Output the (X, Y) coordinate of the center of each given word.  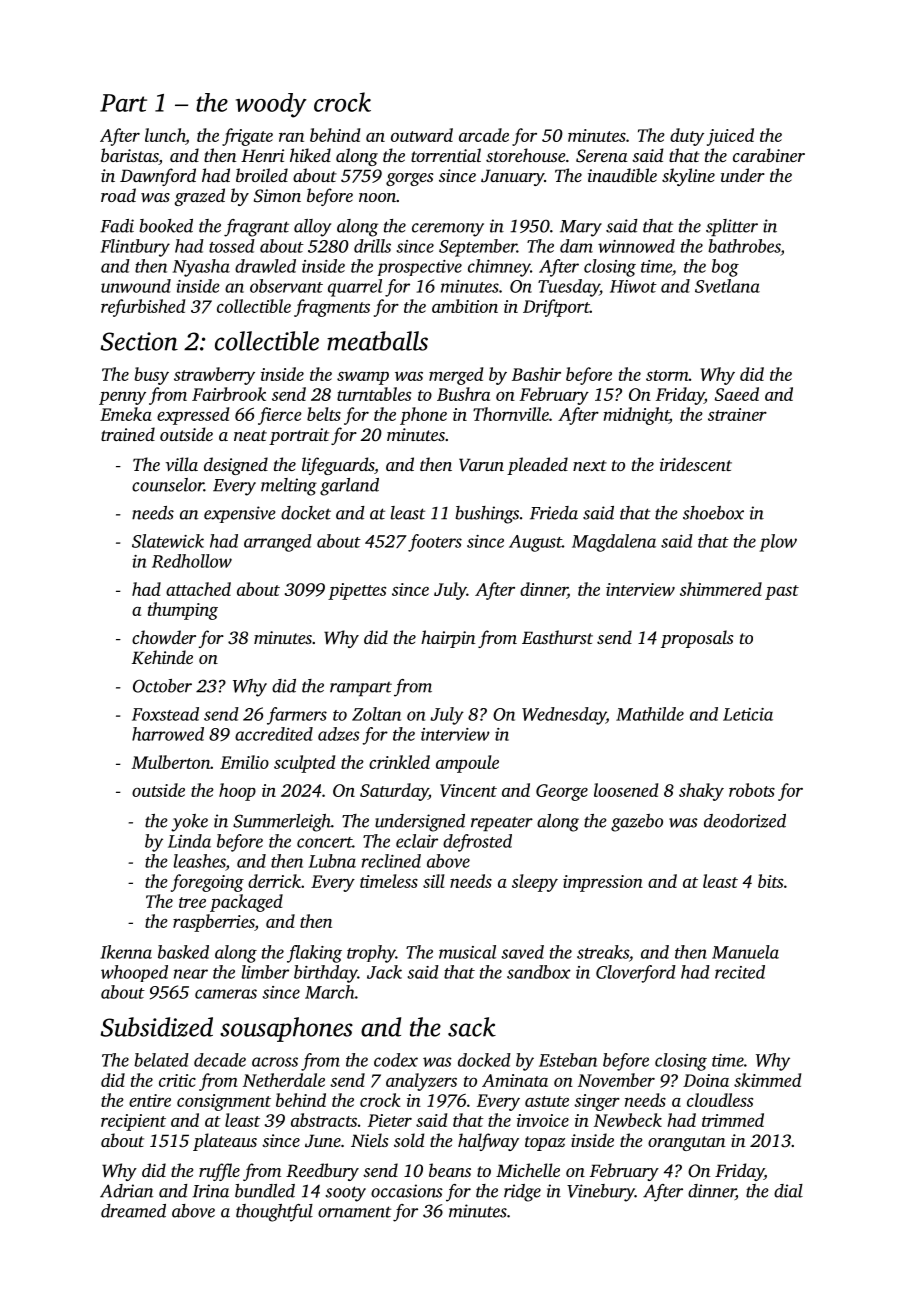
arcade (484, 135)
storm (667, 375)
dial (788, 1191)
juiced (730, 137)
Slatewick (168, 541)
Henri (262, 155)
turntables (374, 394)
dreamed (133, 1211)
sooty (345, 1194)
